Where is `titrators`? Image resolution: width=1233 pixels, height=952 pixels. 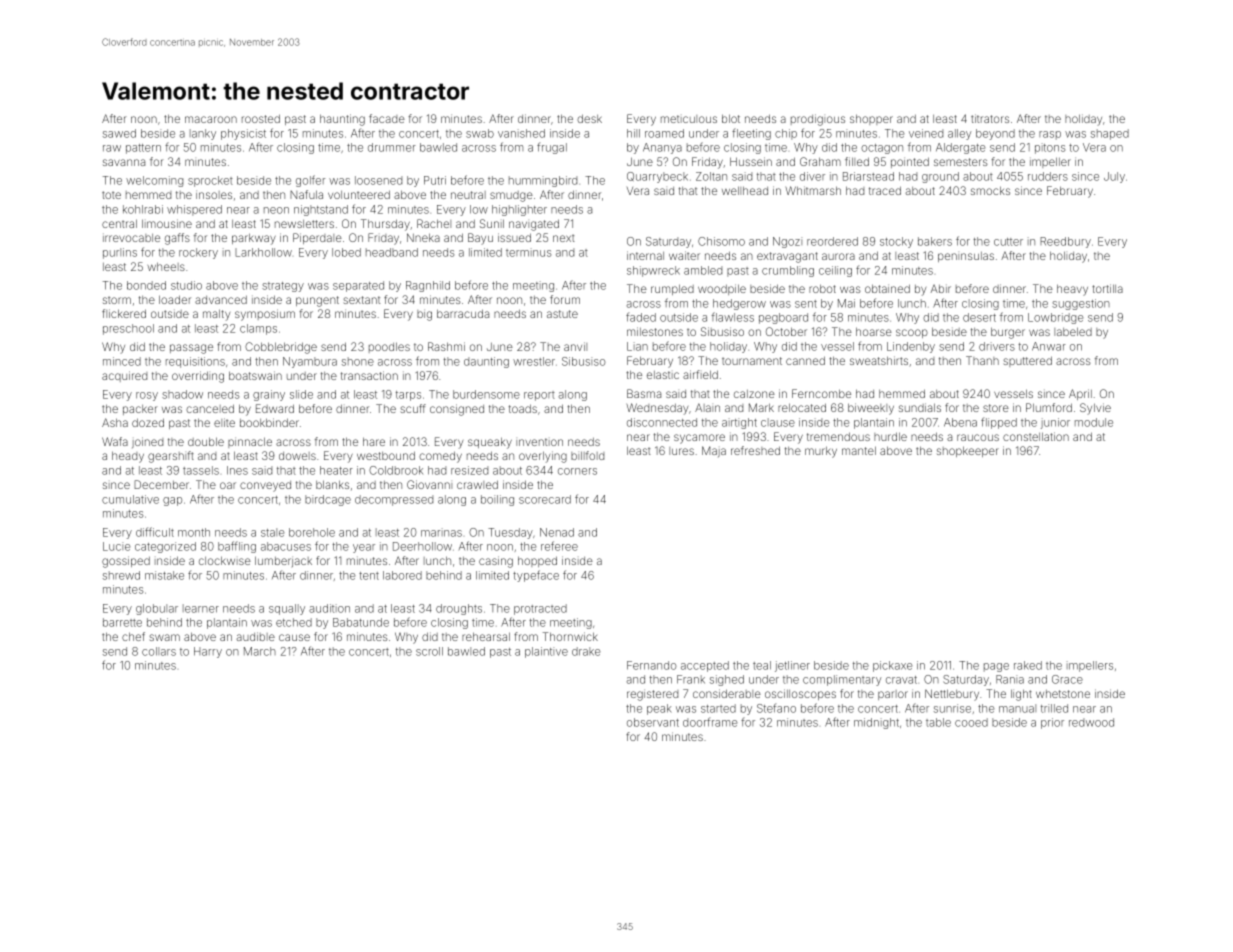
titrators is located at coordinates (990, 118).
